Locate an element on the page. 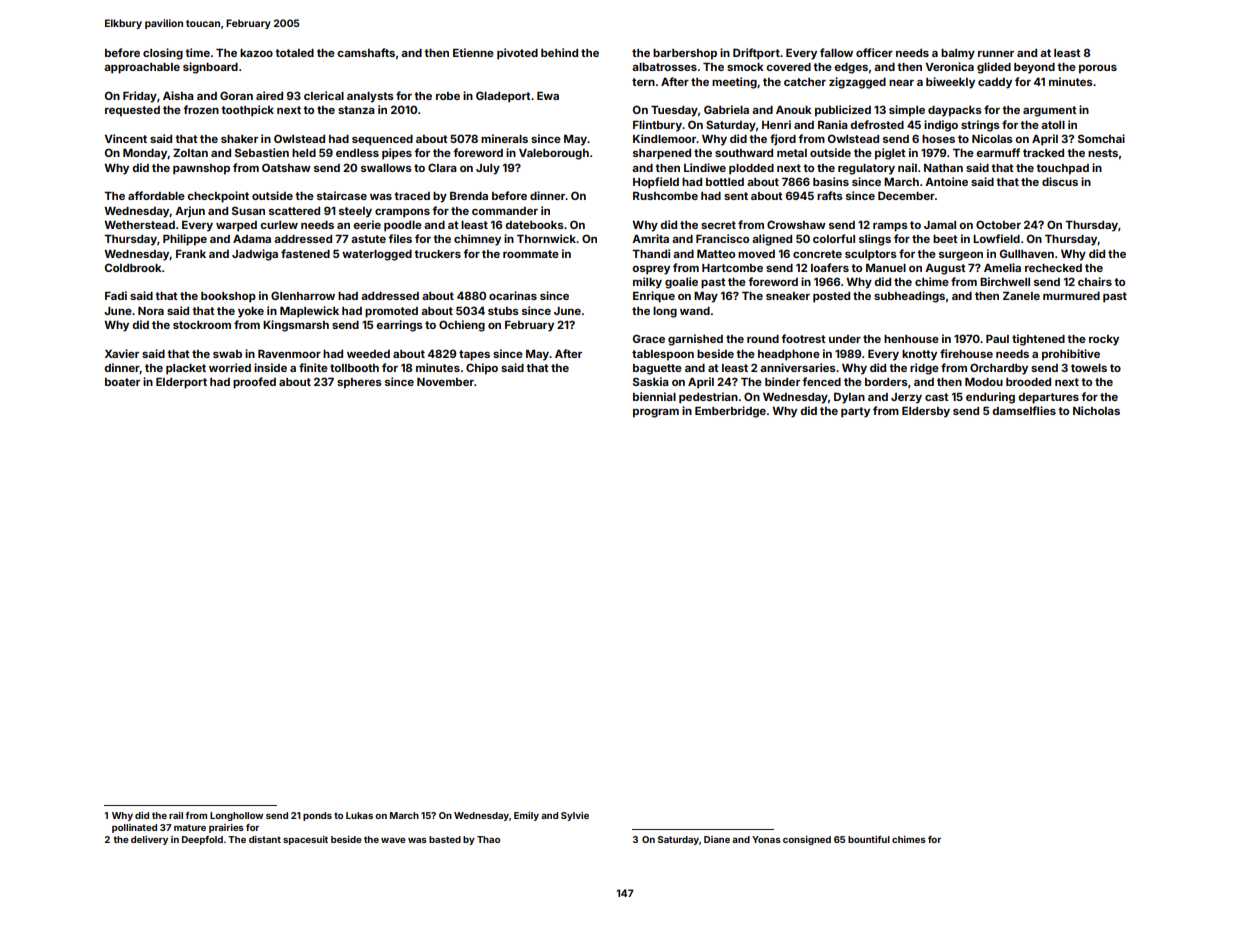 The image size is (1233, 952). camshafts is located at coordinates (366, 52).
